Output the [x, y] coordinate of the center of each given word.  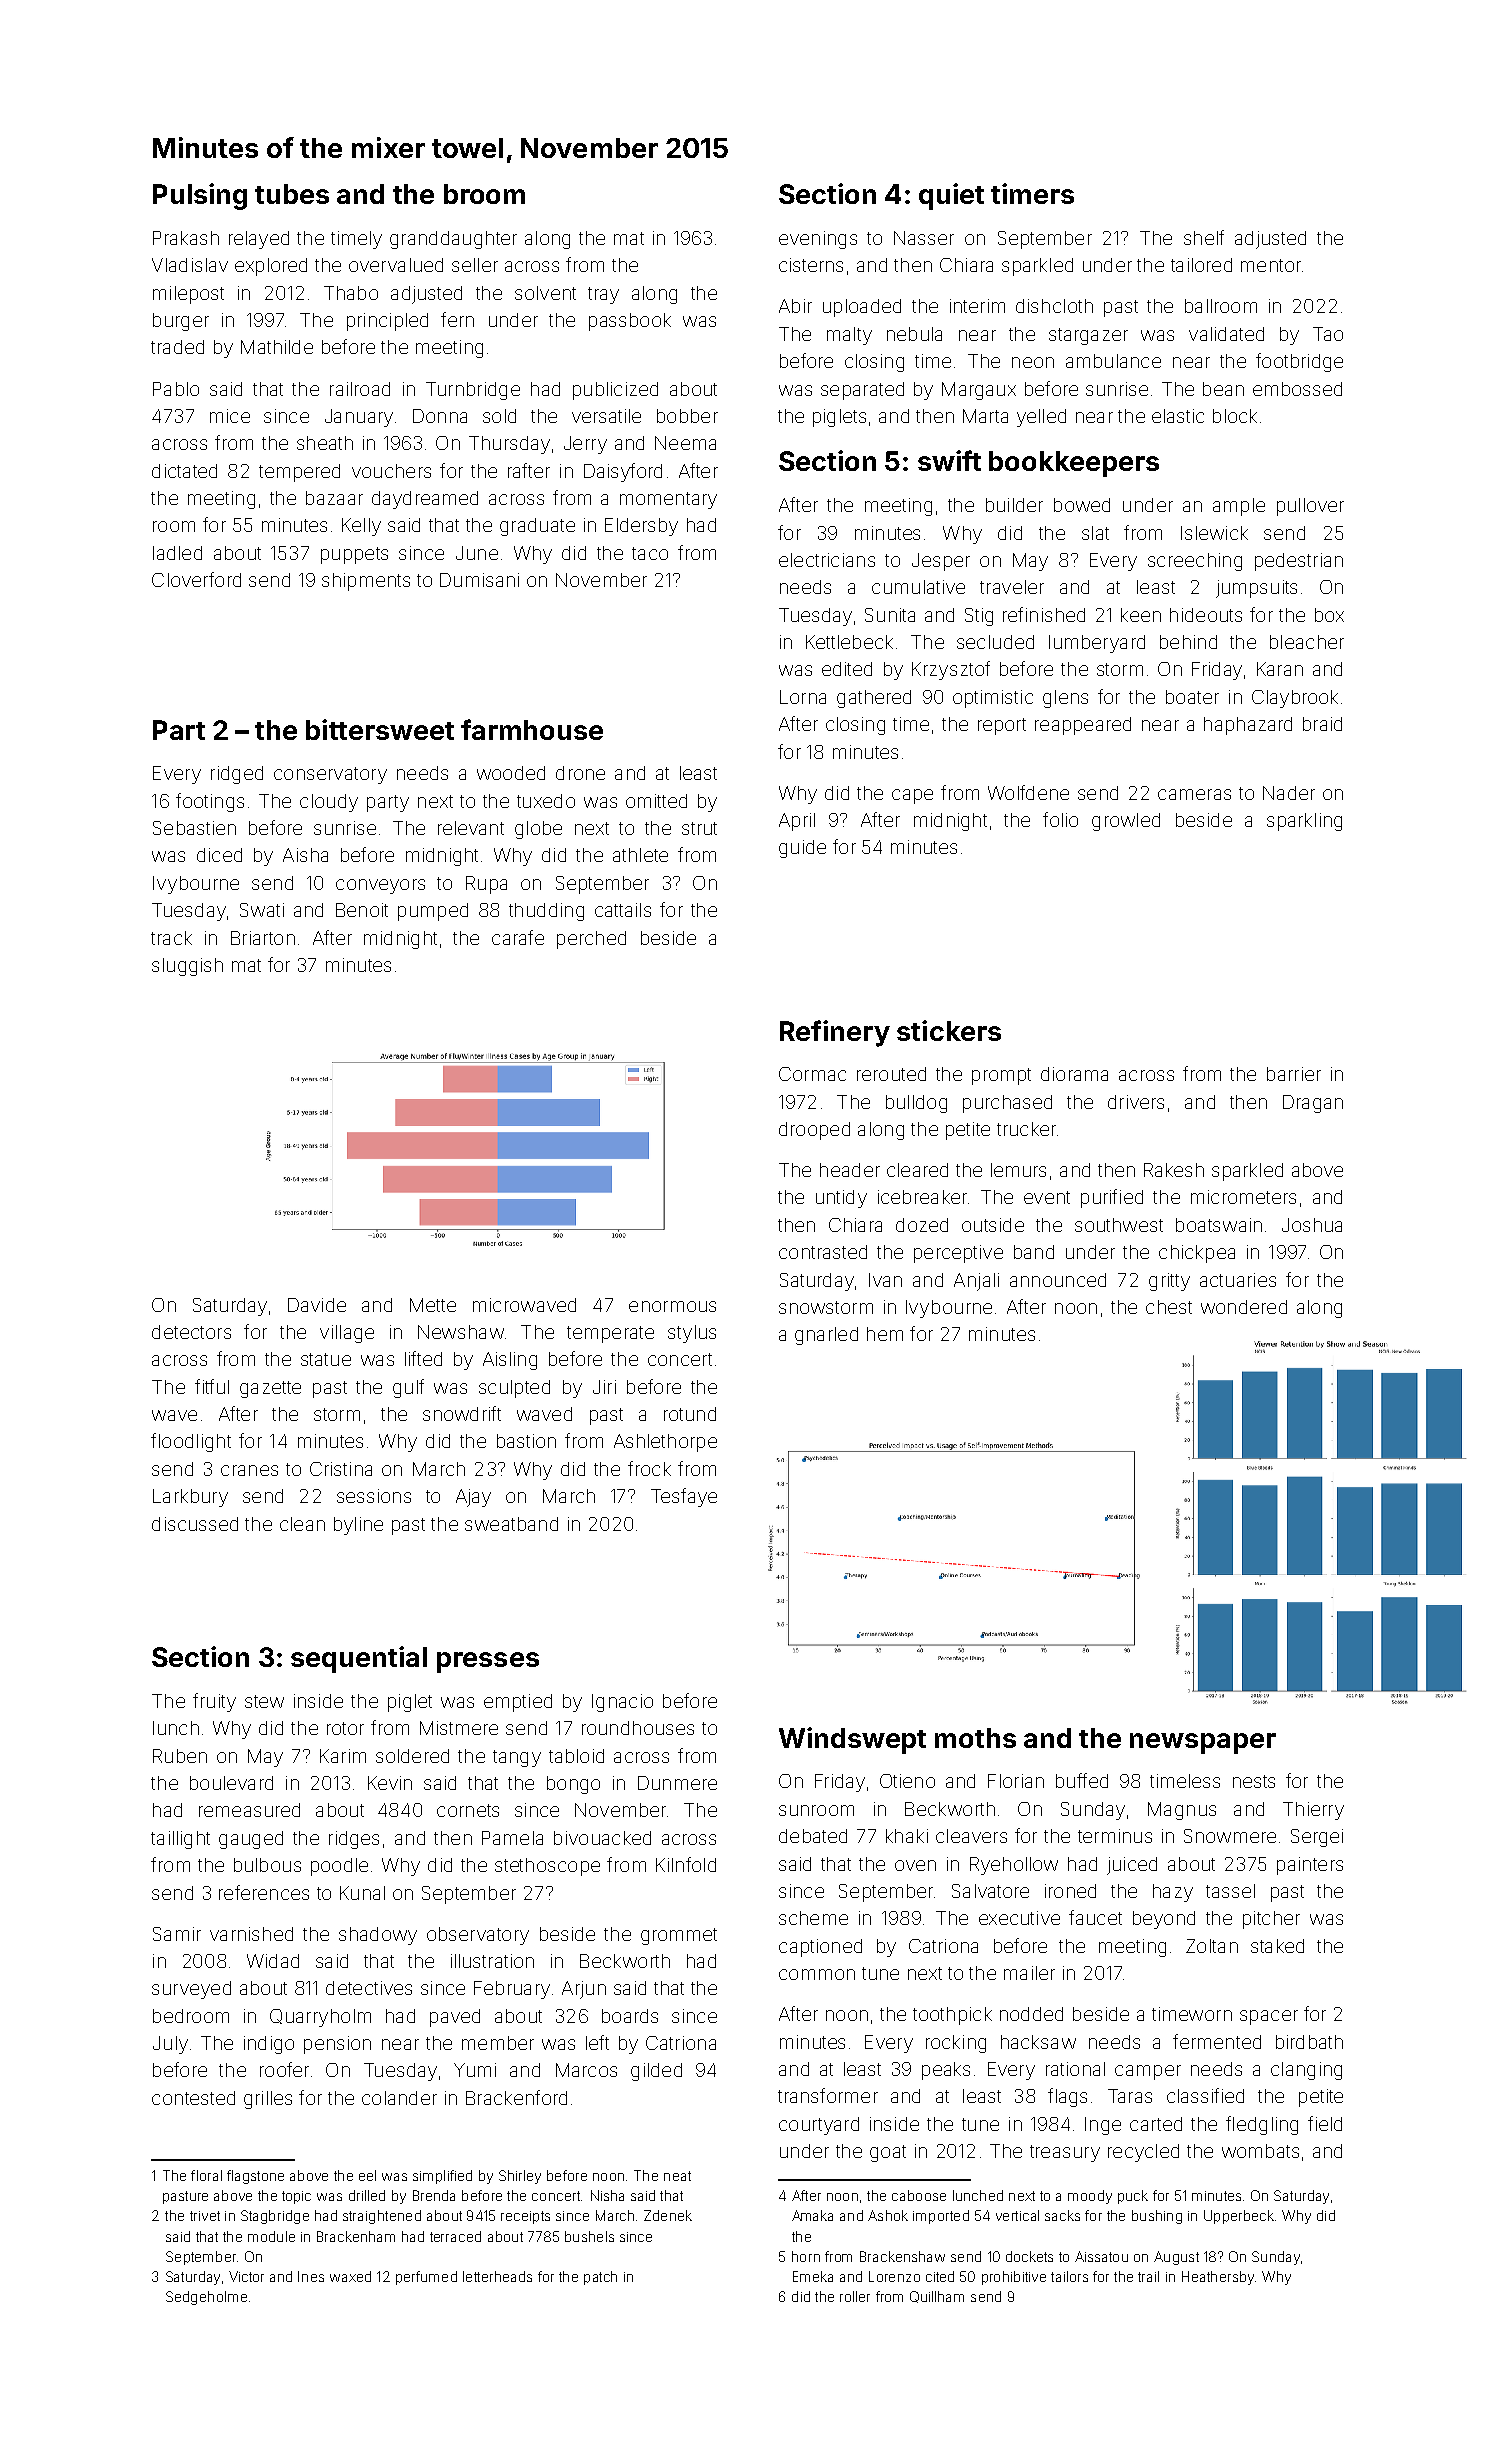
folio [1060, 819]
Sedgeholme [206, 2298]
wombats [1260, 2151]
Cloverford [196, 579]
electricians [827, 560]
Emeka [813, 2276]
